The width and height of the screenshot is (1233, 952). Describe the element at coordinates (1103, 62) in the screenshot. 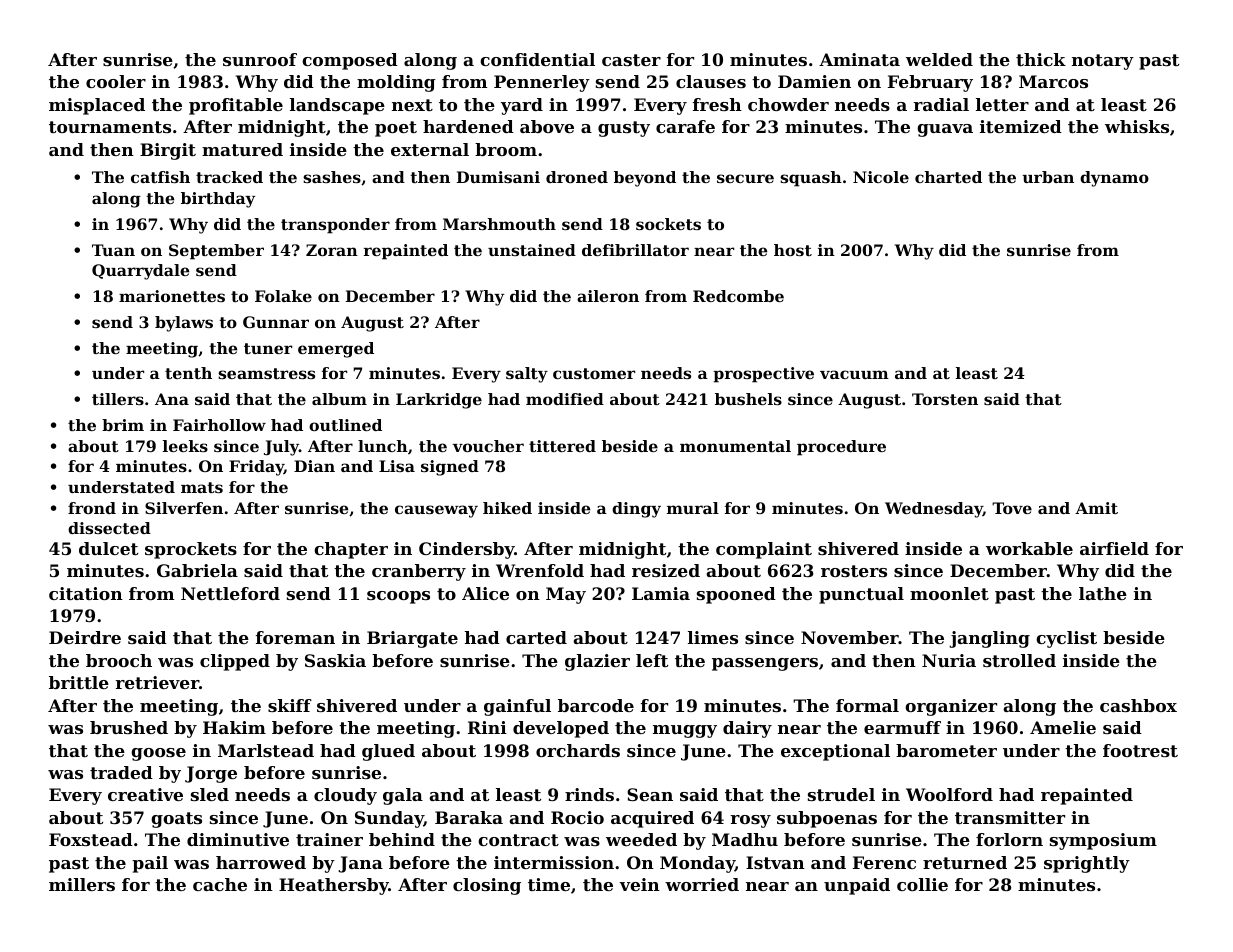

I see `notary` at that location.
